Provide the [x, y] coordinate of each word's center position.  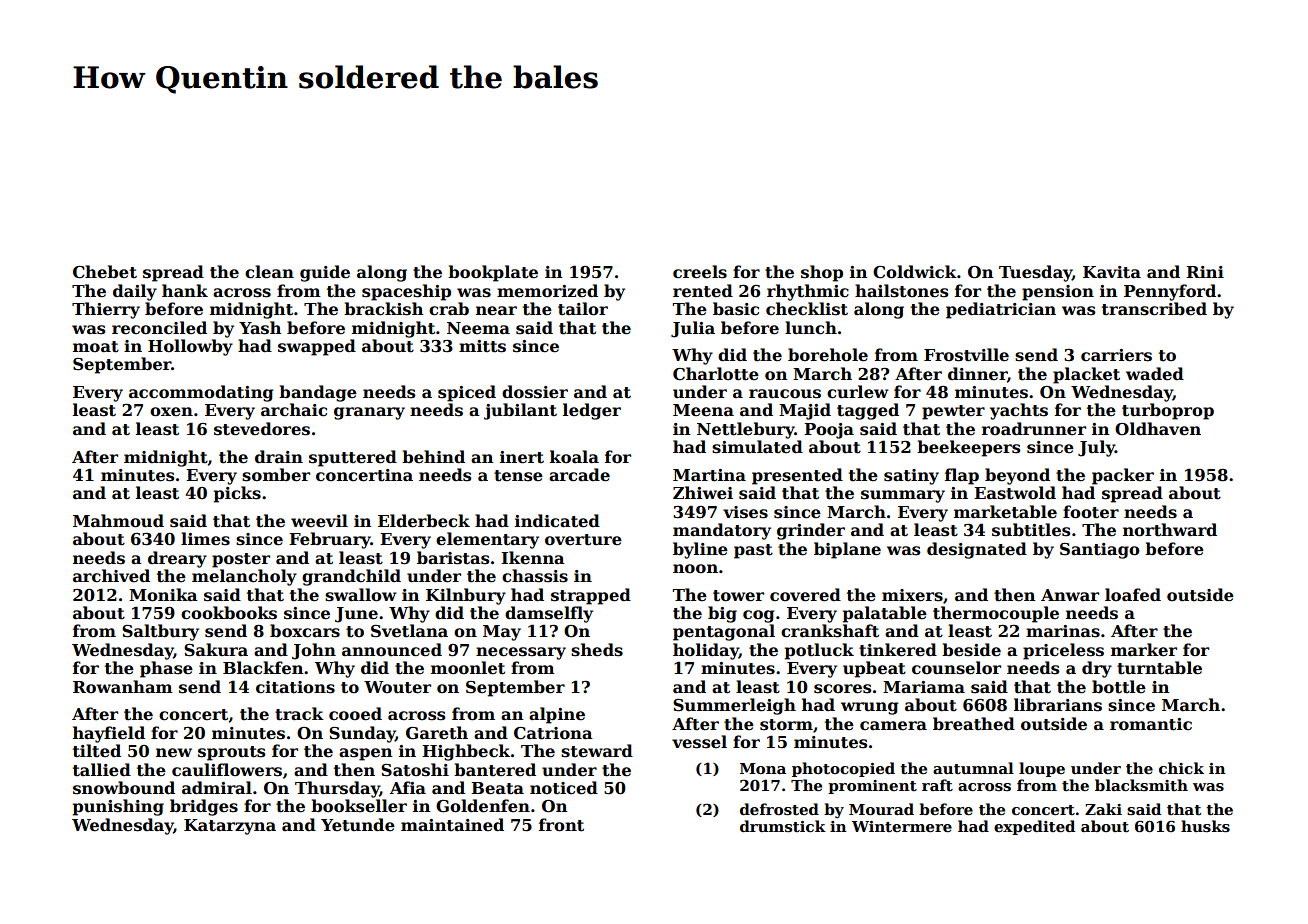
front [561, 825]
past [753, 551]
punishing [118, 807]
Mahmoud [118, 521]
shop [822, 273]
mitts [482, 346]
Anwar [1070, 595]
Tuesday [1035, 273]
